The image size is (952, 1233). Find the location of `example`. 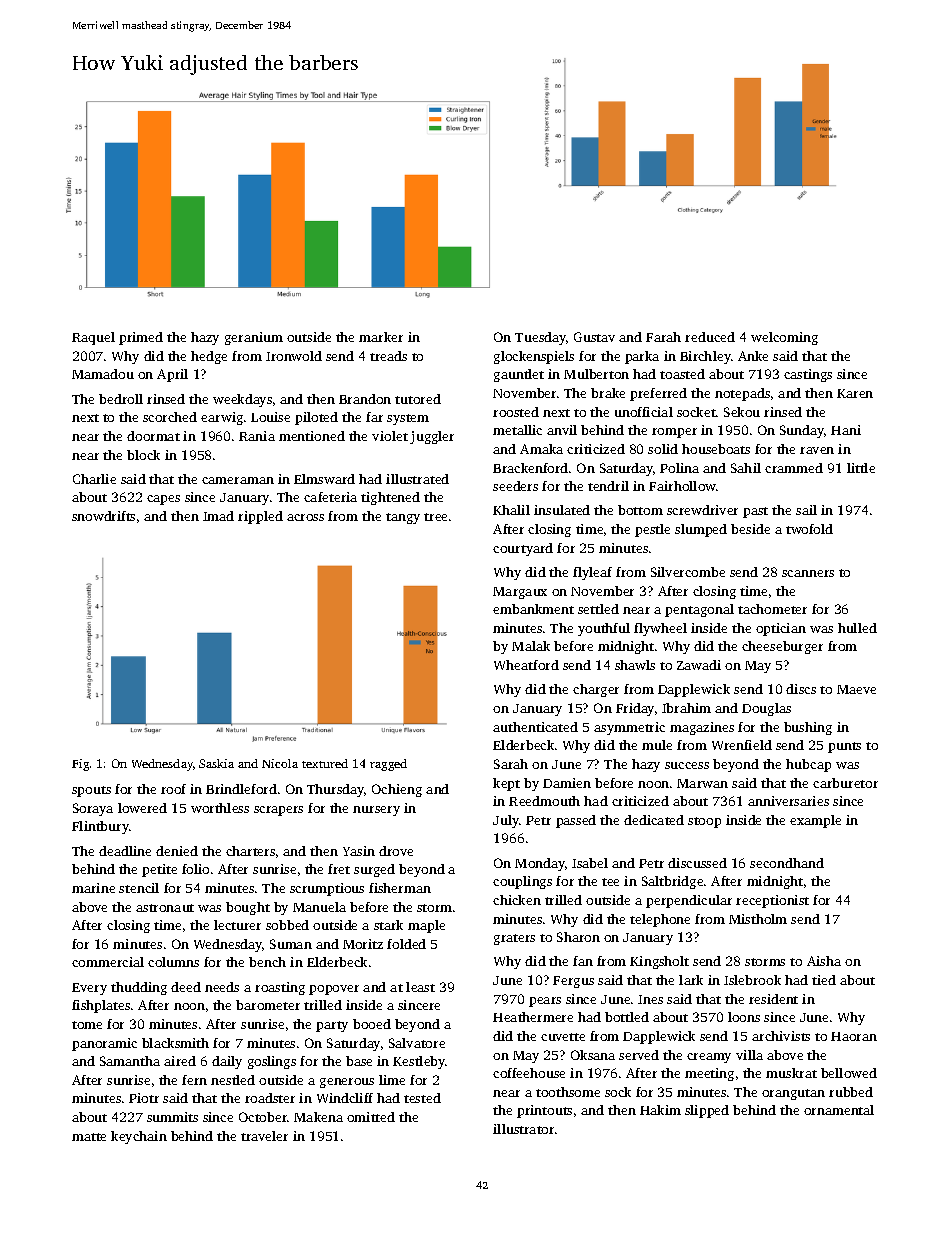

example is located at coordinates (815, 821).
